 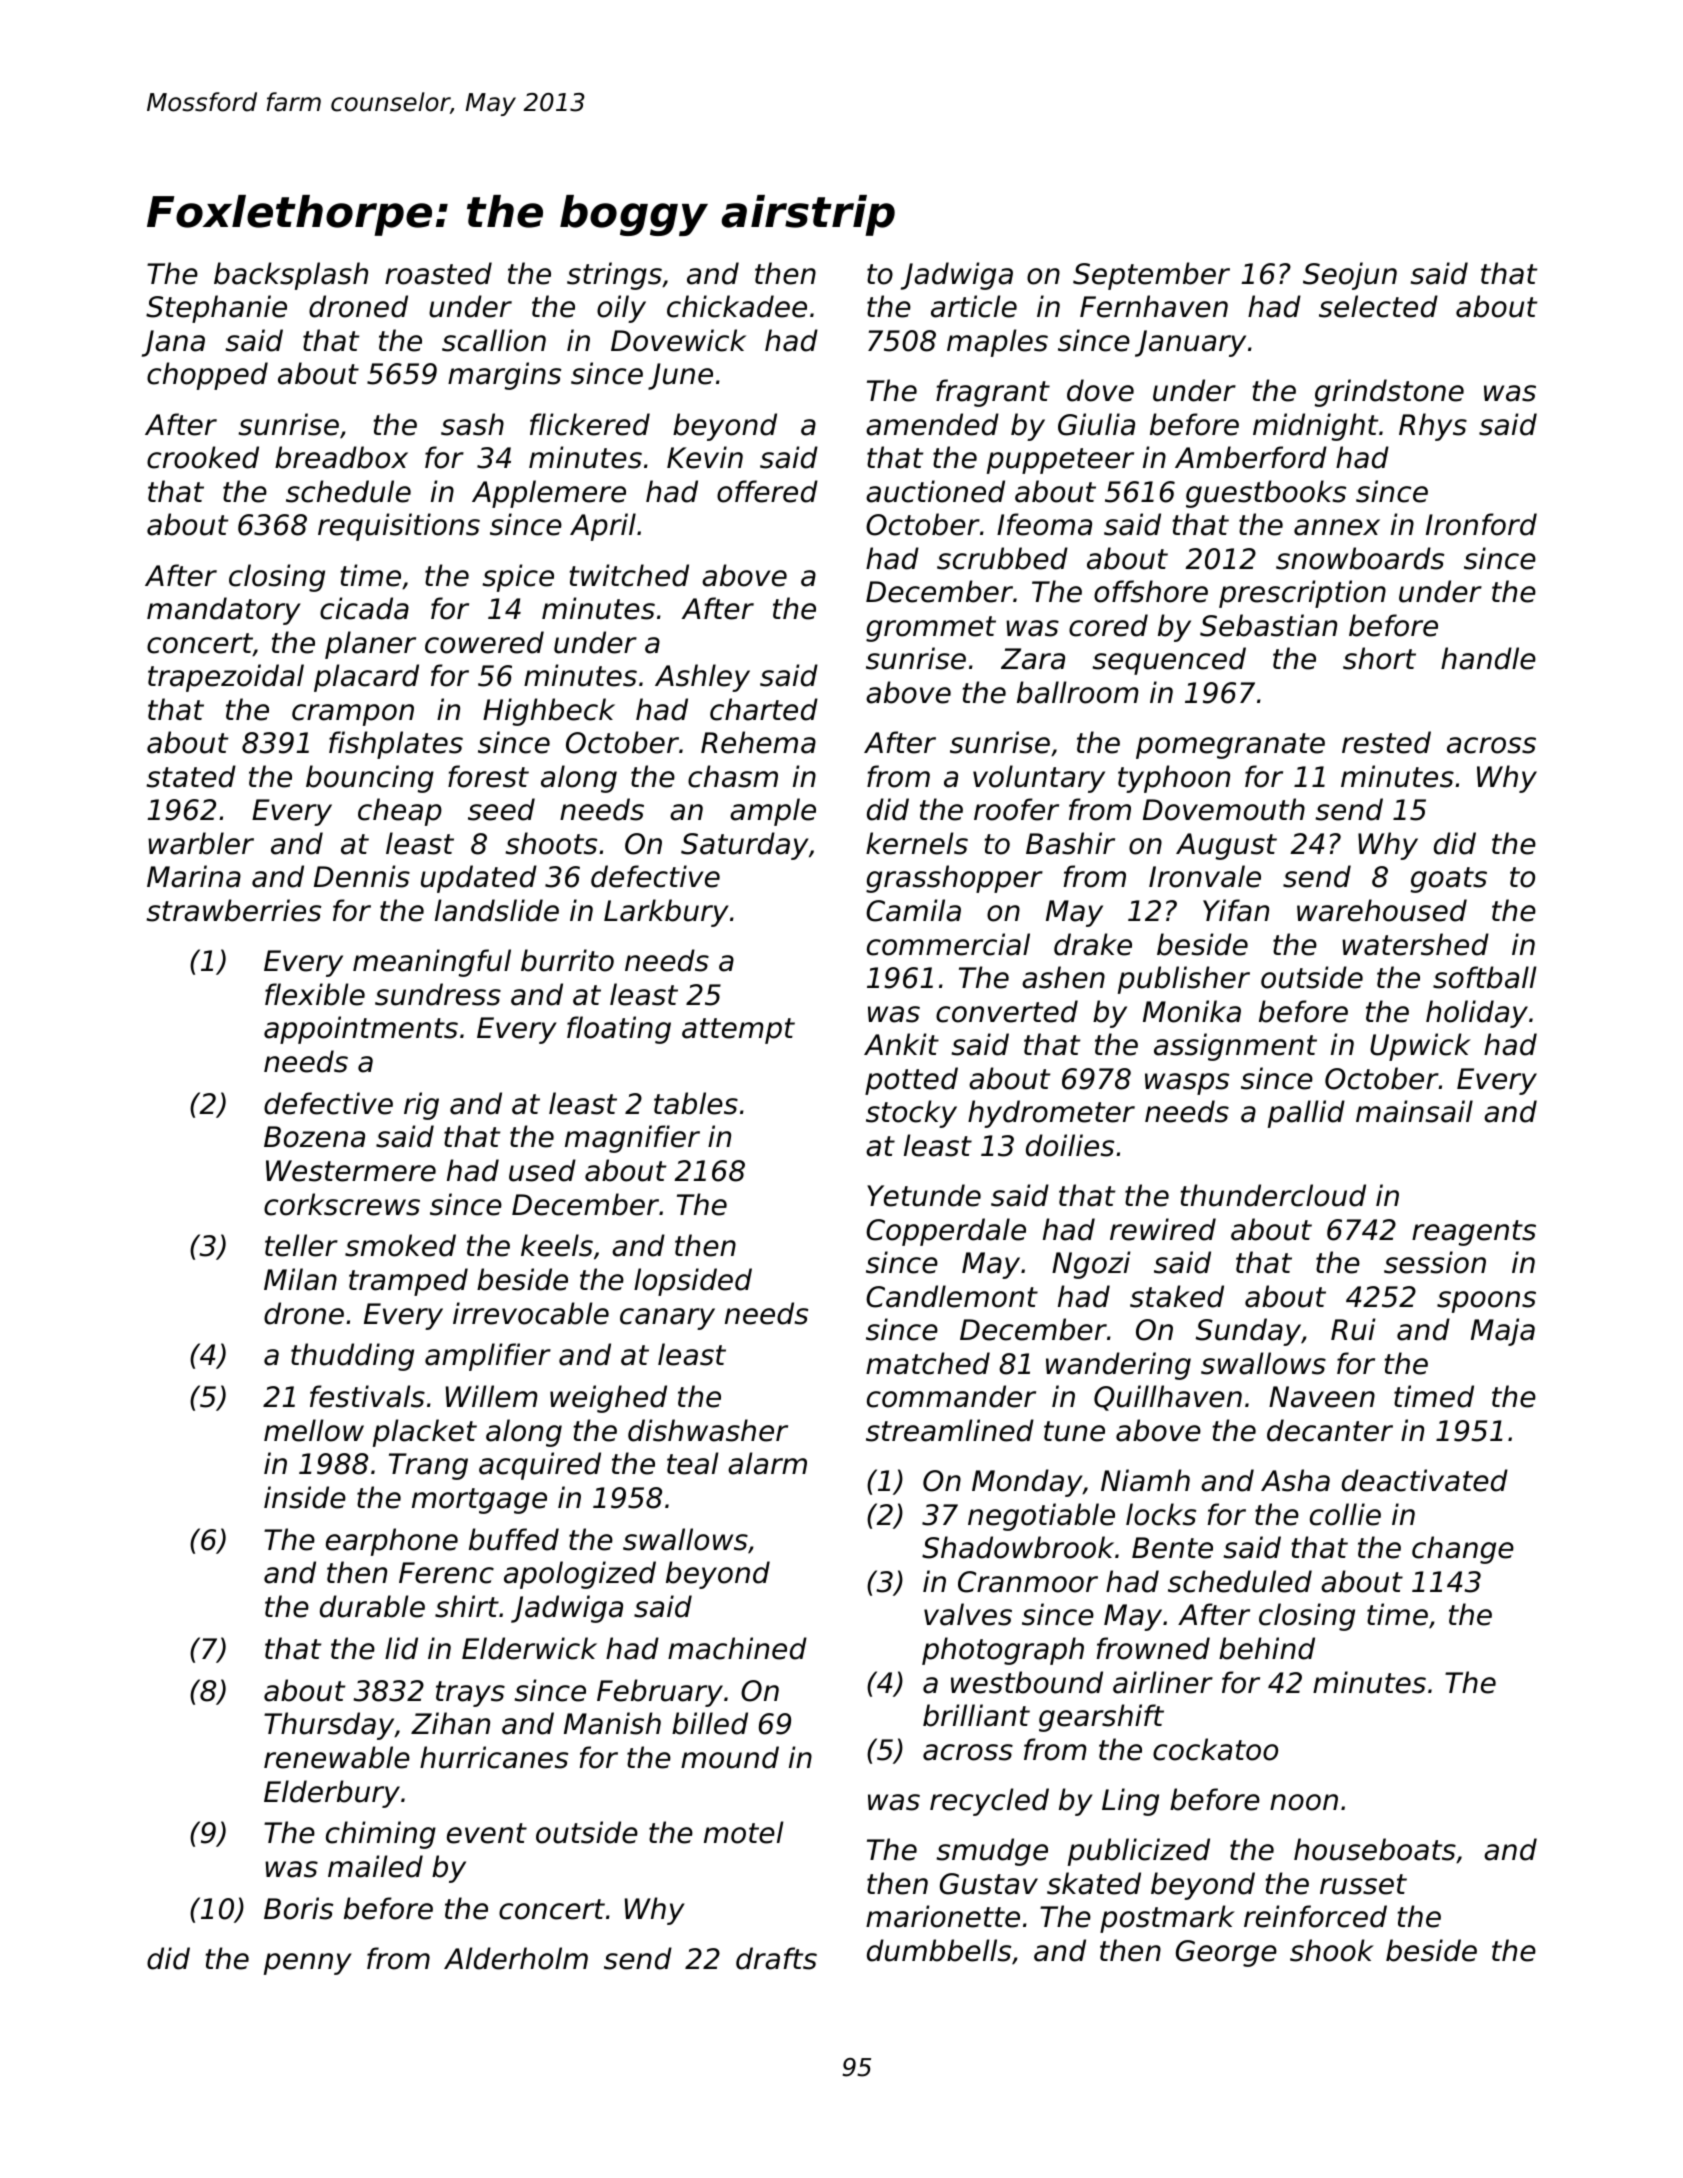 I want to click on flexible, so click(x=315, y=994).
